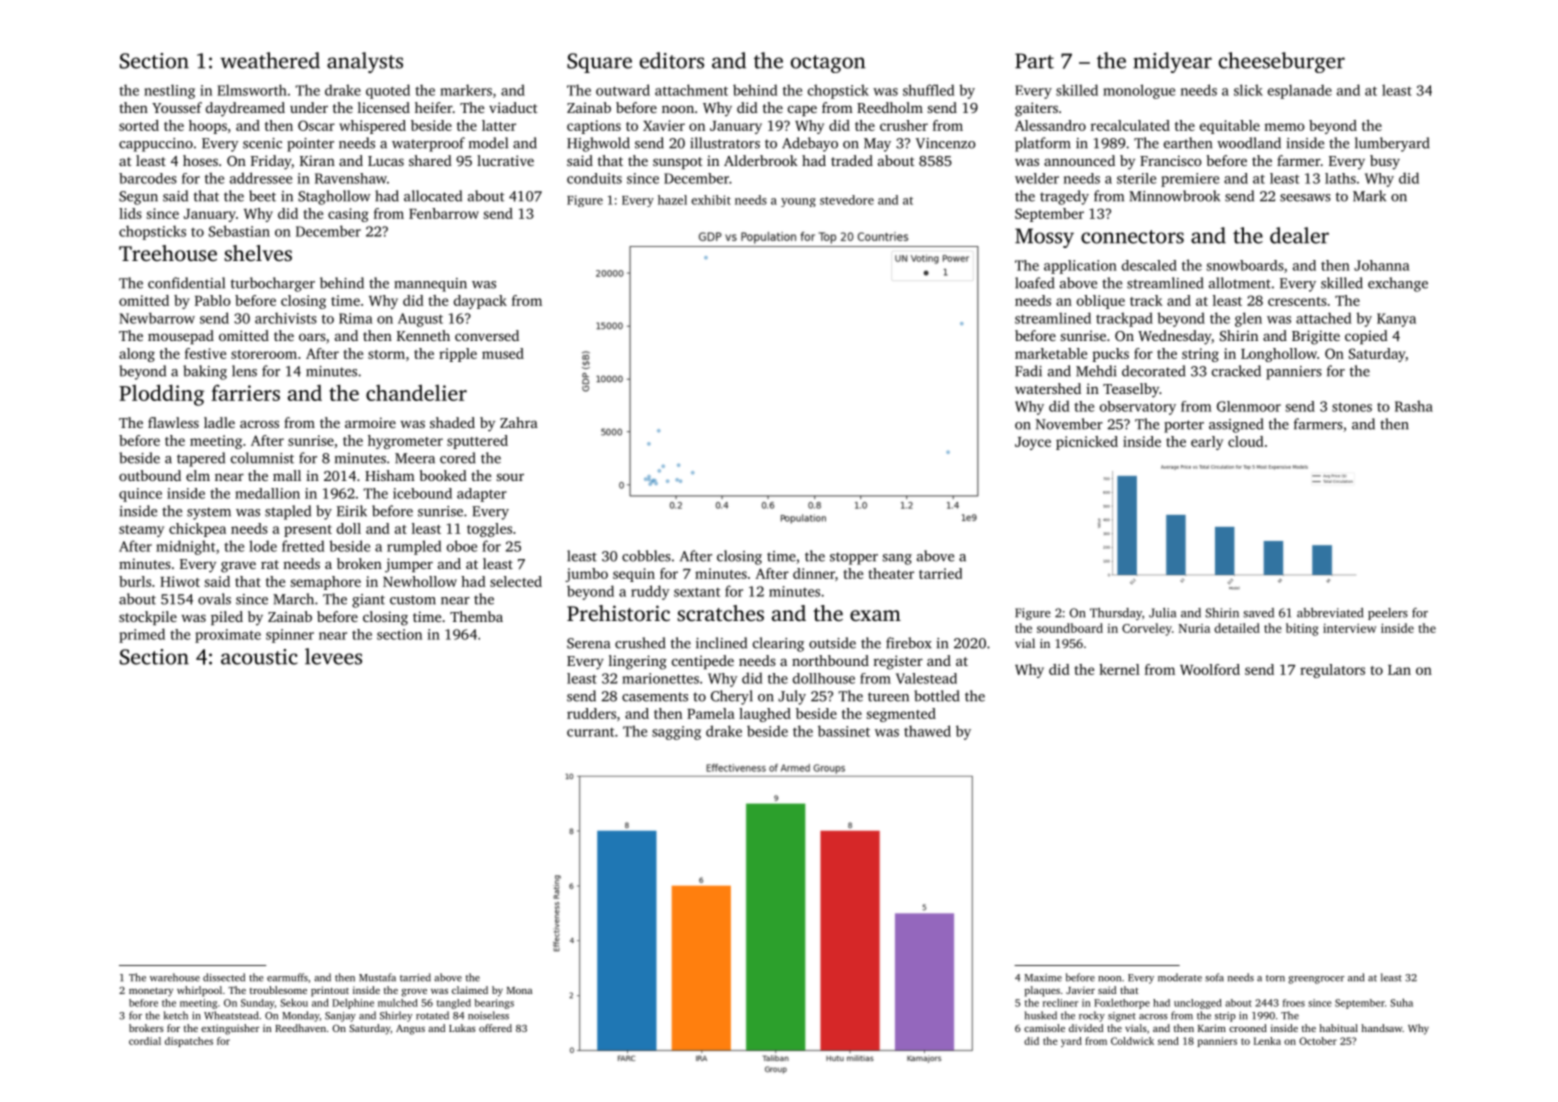 The image size is (1558, 1102). I want to click on quoted, so click(388, 91).
